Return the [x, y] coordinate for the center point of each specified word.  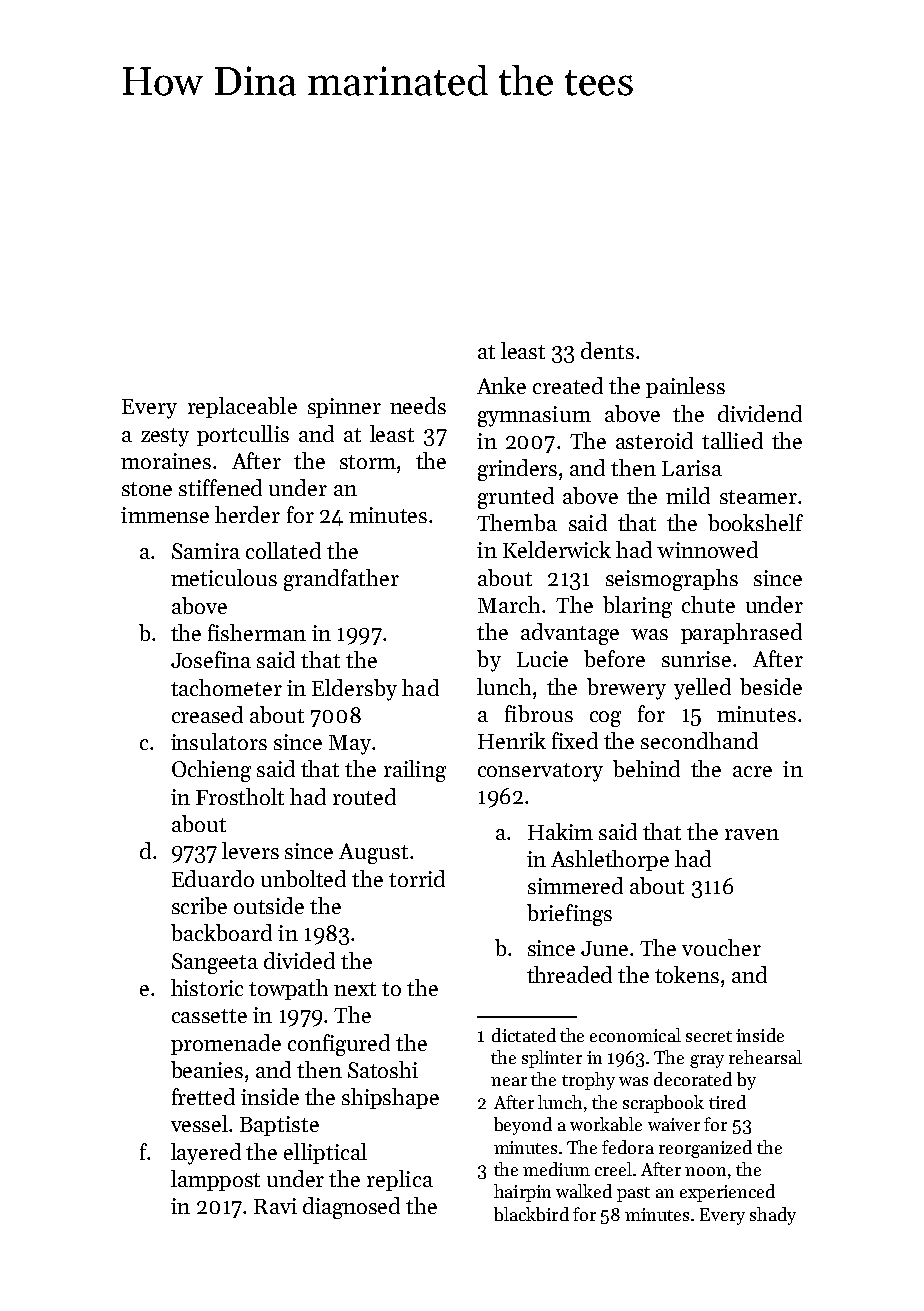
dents [607, 350]
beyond [523, 1126]
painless [685, 387]
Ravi [275, 1206]
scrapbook [663, 1104]
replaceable [242, 407]
